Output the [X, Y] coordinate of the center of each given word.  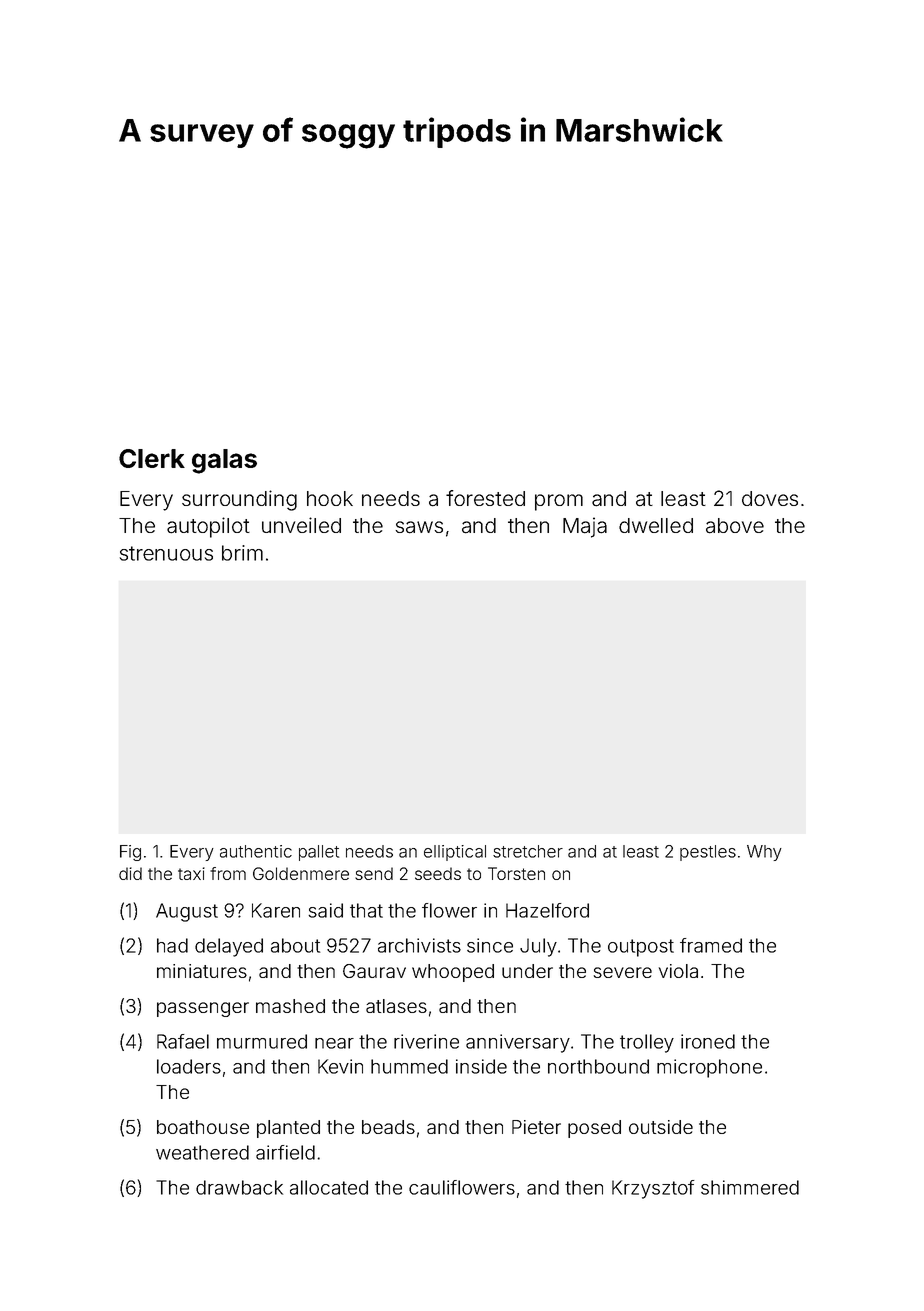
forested [485, 498]
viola [678, 971]
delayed [229, 947]
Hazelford [547, 910]
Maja [585, 527]
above [735, 526]
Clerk [152, 458]
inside [481, 1066]
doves [770, 498]
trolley [647, 1043]
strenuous [166, 553]
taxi [191, 873]
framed [711, 945]
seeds [438, 873]
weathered [202, 1152]
